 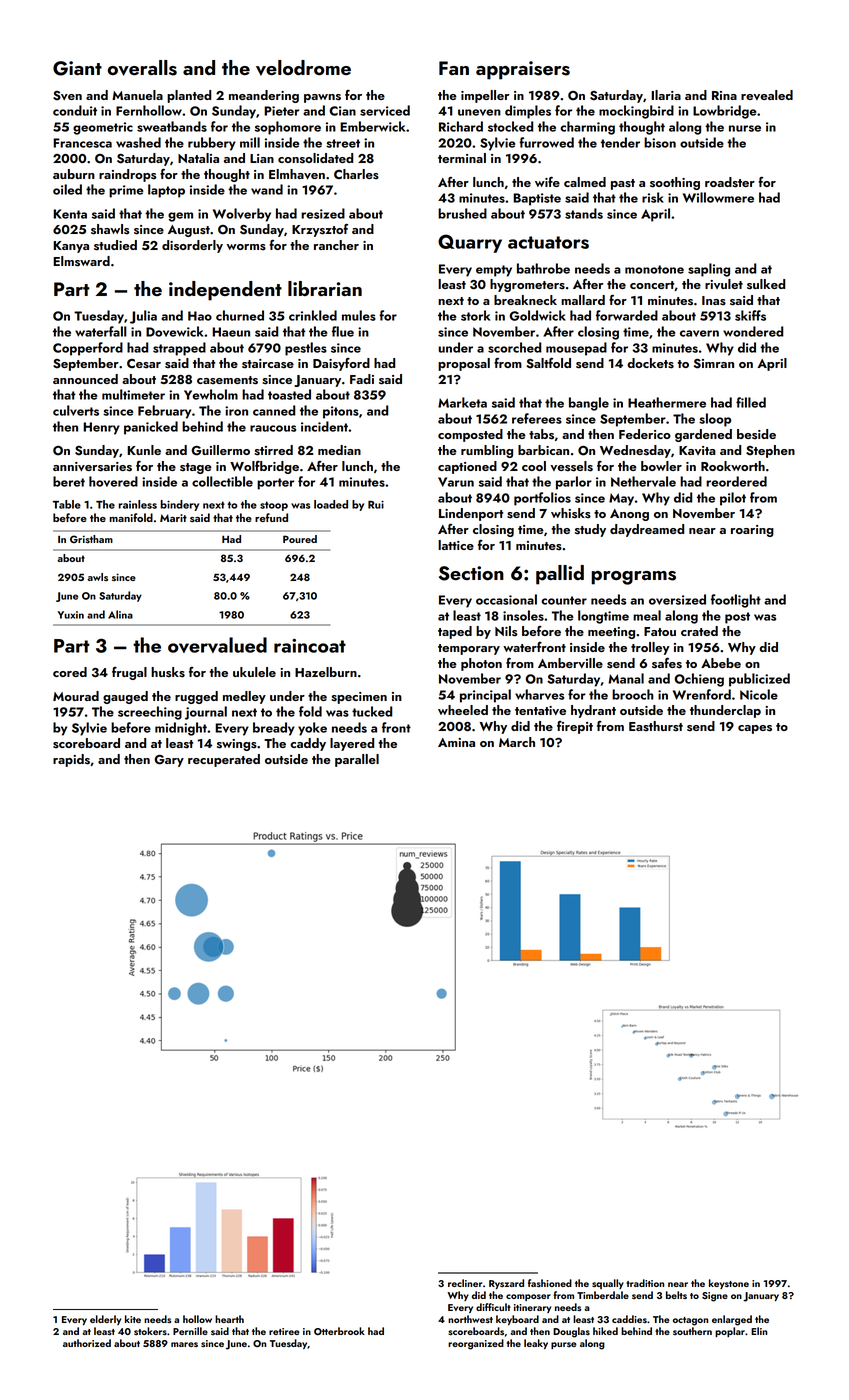 What do you see at coordinates (755, 729) in the page?
I see `capes` at bounding box center [755, 729].
